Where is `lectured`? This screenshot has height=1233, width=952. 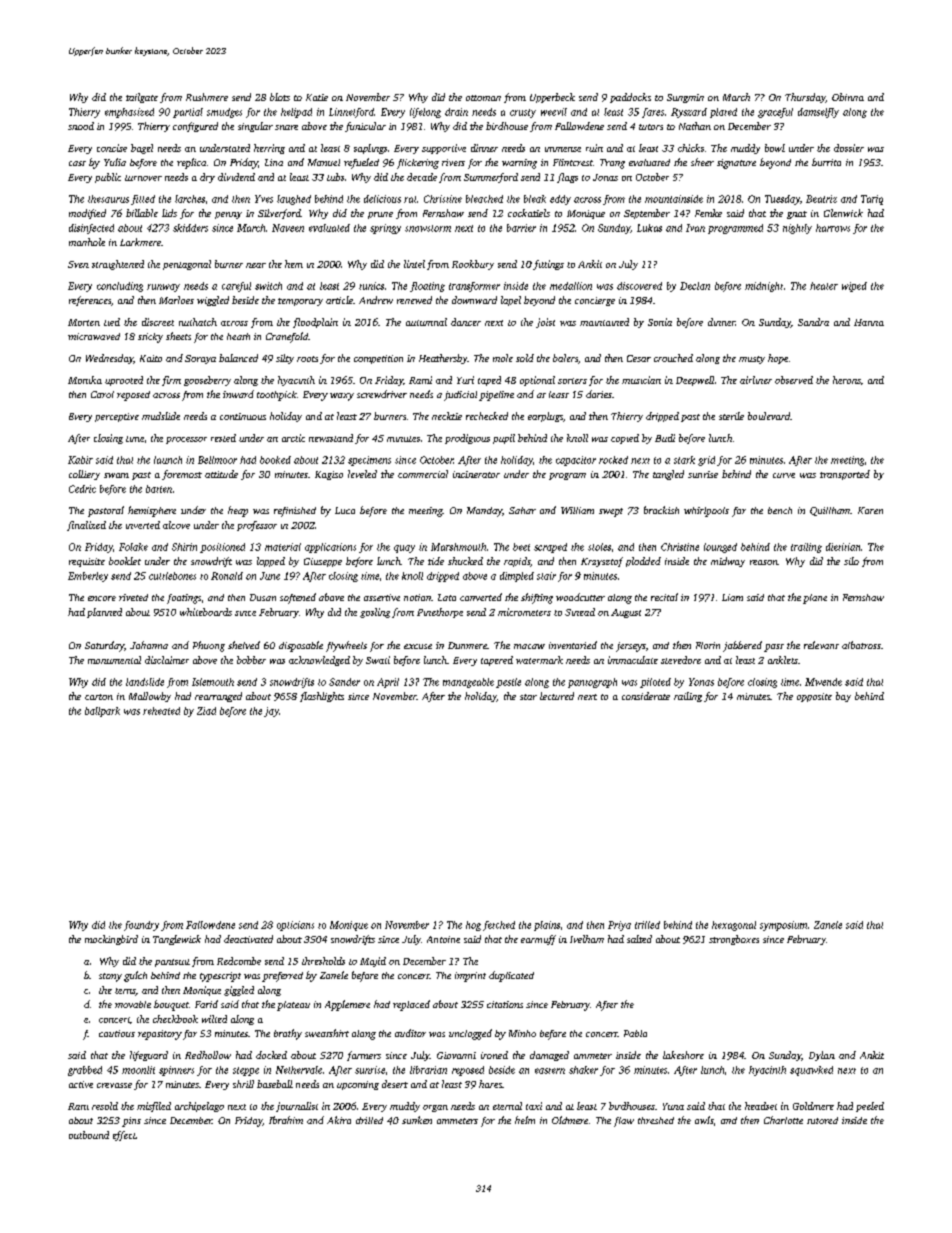 lectured is located at coordinates (557, 696).
